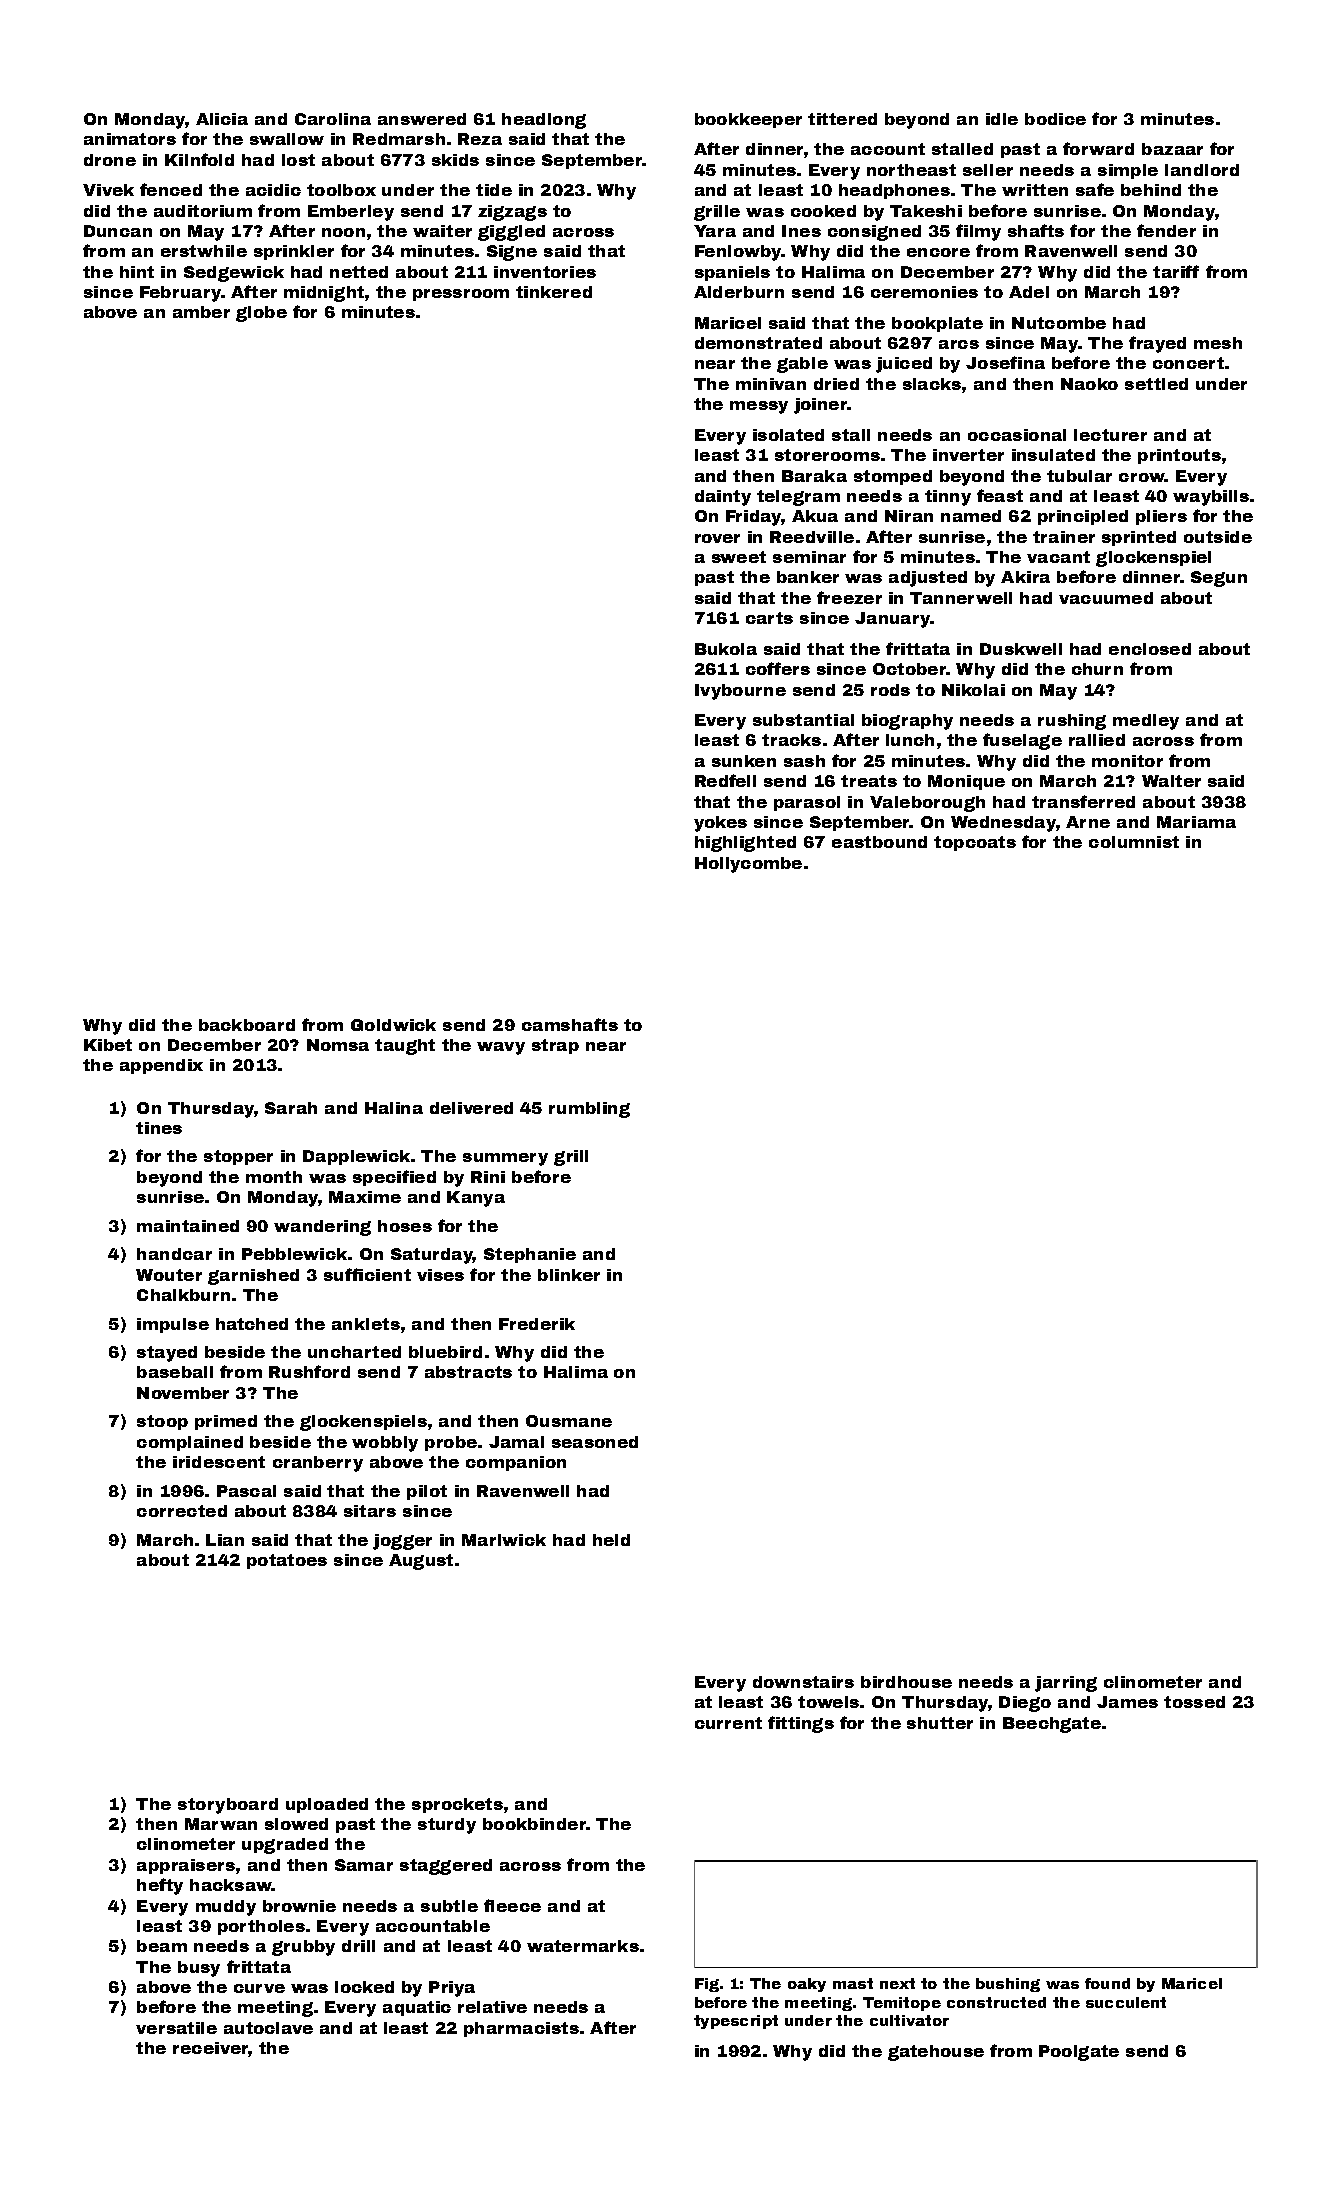 This image has width=1341, height=2209. Describe the element at coordinates (268, 2028) in the image. I see `autoclave` at that location.
